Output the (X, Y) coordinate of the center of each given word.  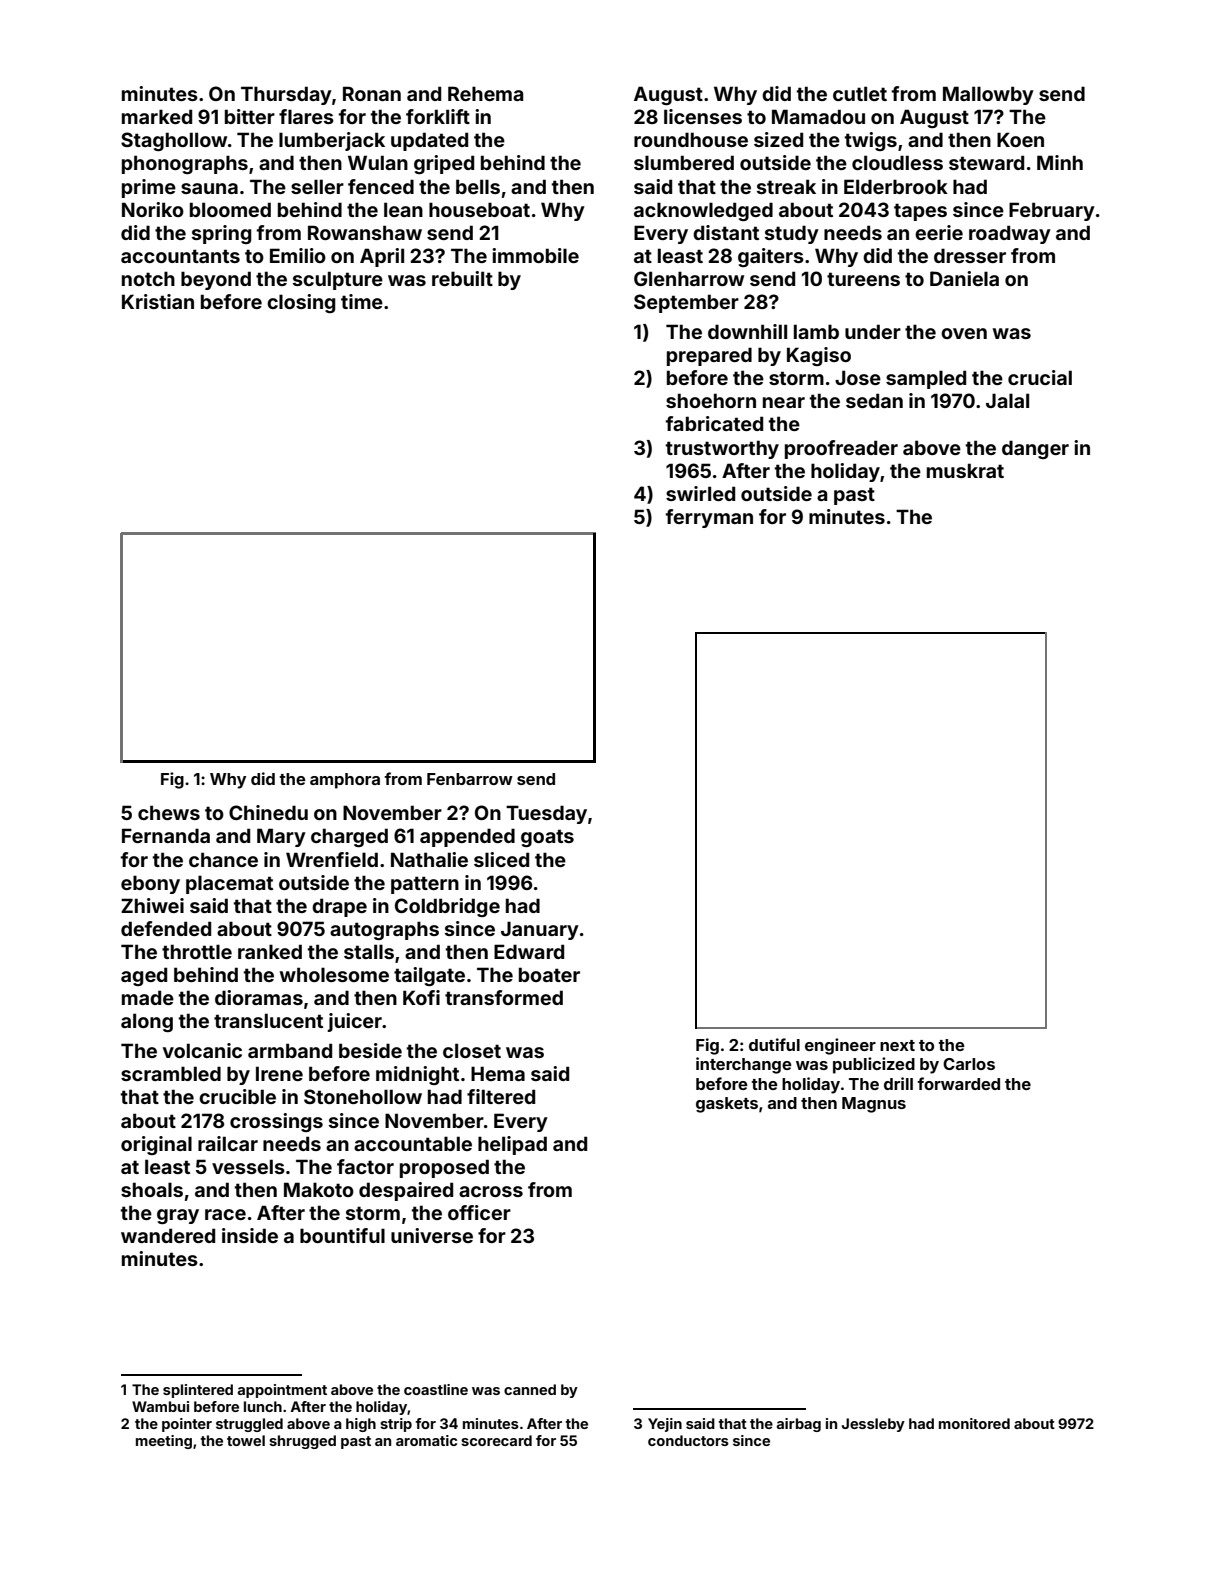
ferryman (709, 518)
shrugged (302, 1442)
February (1052, 211)
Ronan (372, 93)
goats (547, 838)
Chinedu (268, 812)
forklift (438, 116)
